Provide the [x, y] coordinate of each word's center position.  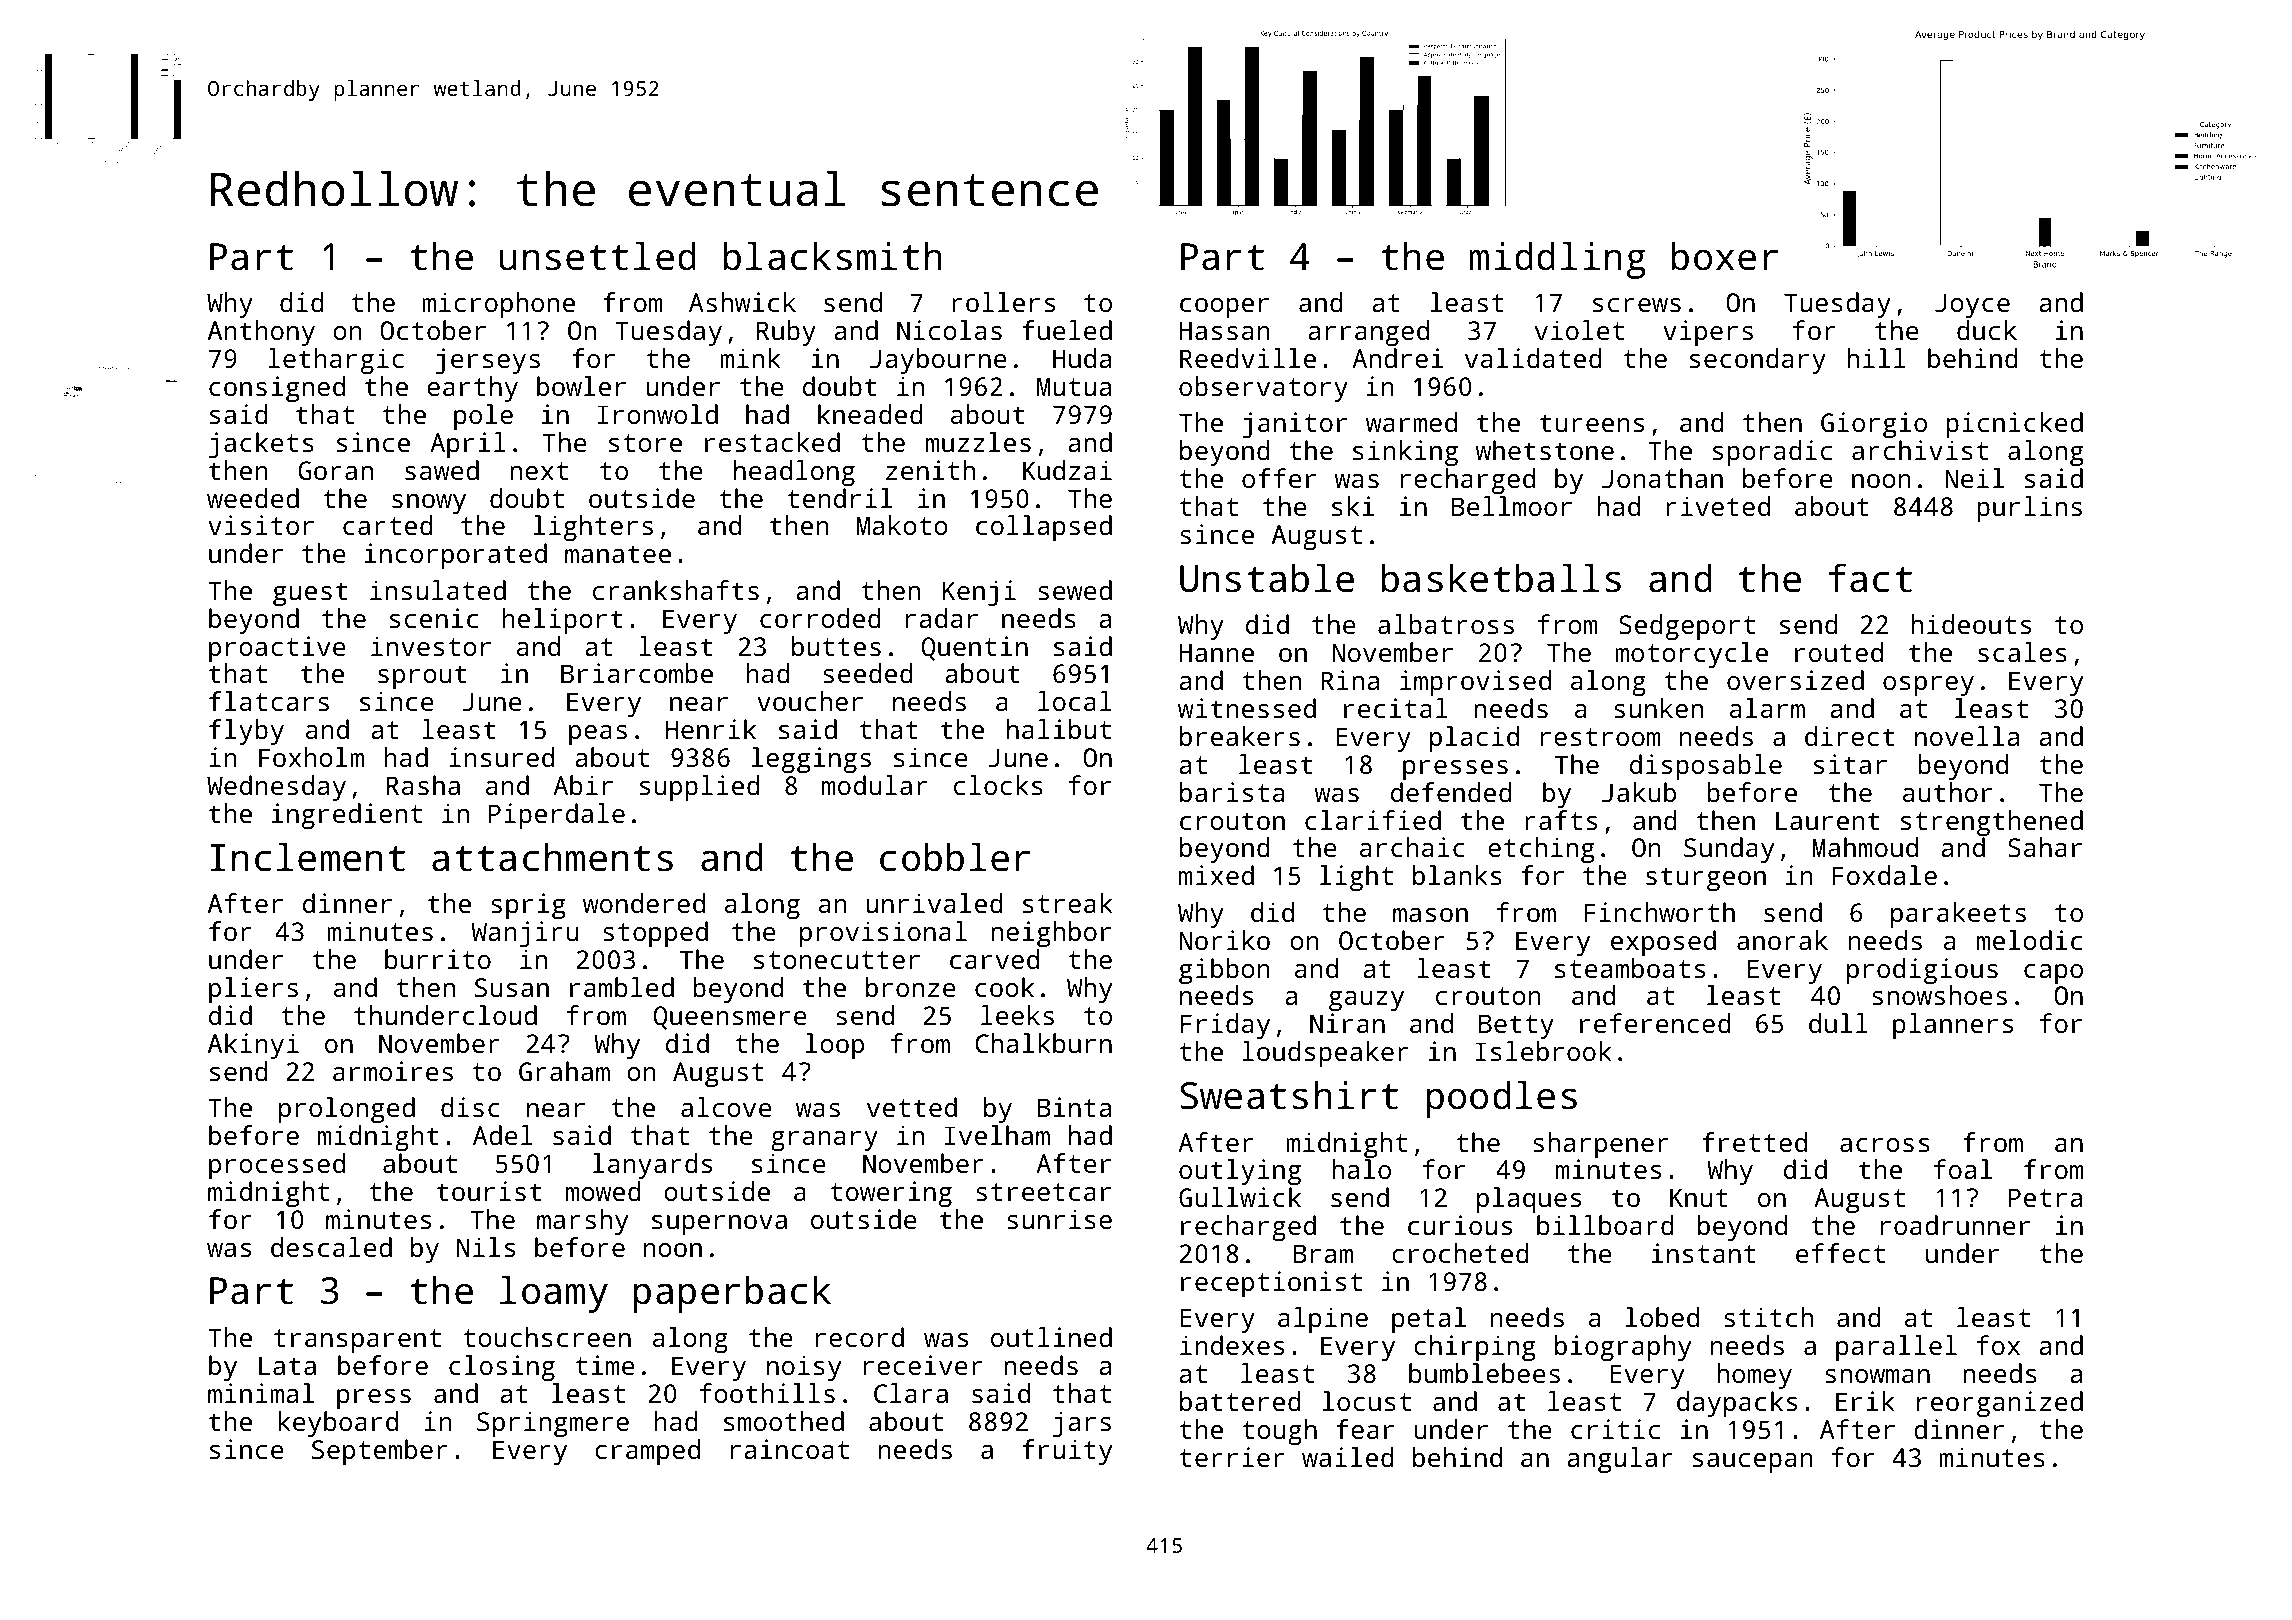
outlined [1051, 1337]
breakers [1240, 736]
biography [1623, 1348]
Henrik [711, 729]
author [1947, 792]
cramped [647, 1452]
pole [483, 417]
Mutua [1074, 386]
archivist [1920, 450]
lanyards [652, 1166]
